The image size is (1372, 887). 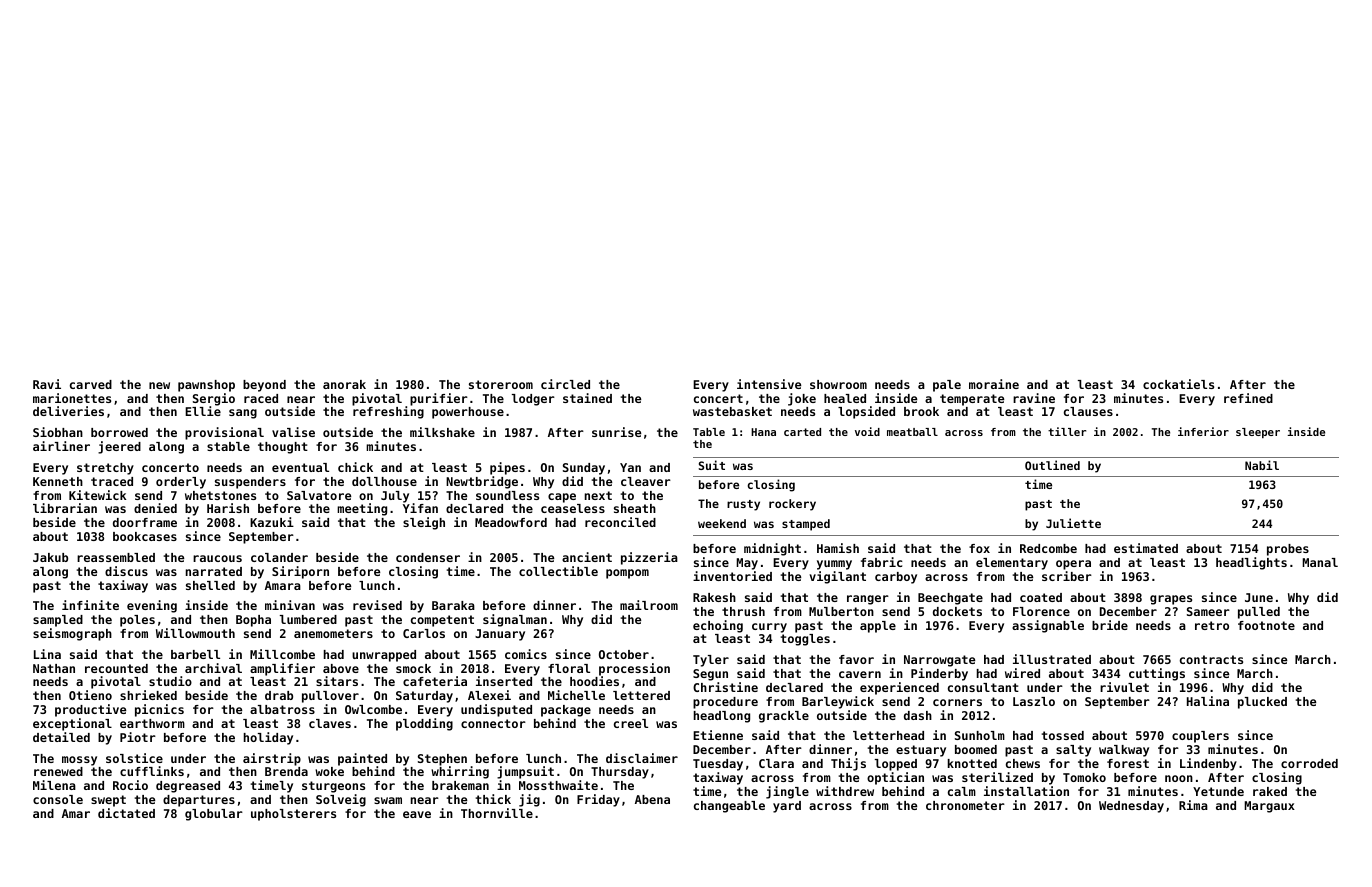 I want to click on disclaimer, so click(x=642, y=758).
